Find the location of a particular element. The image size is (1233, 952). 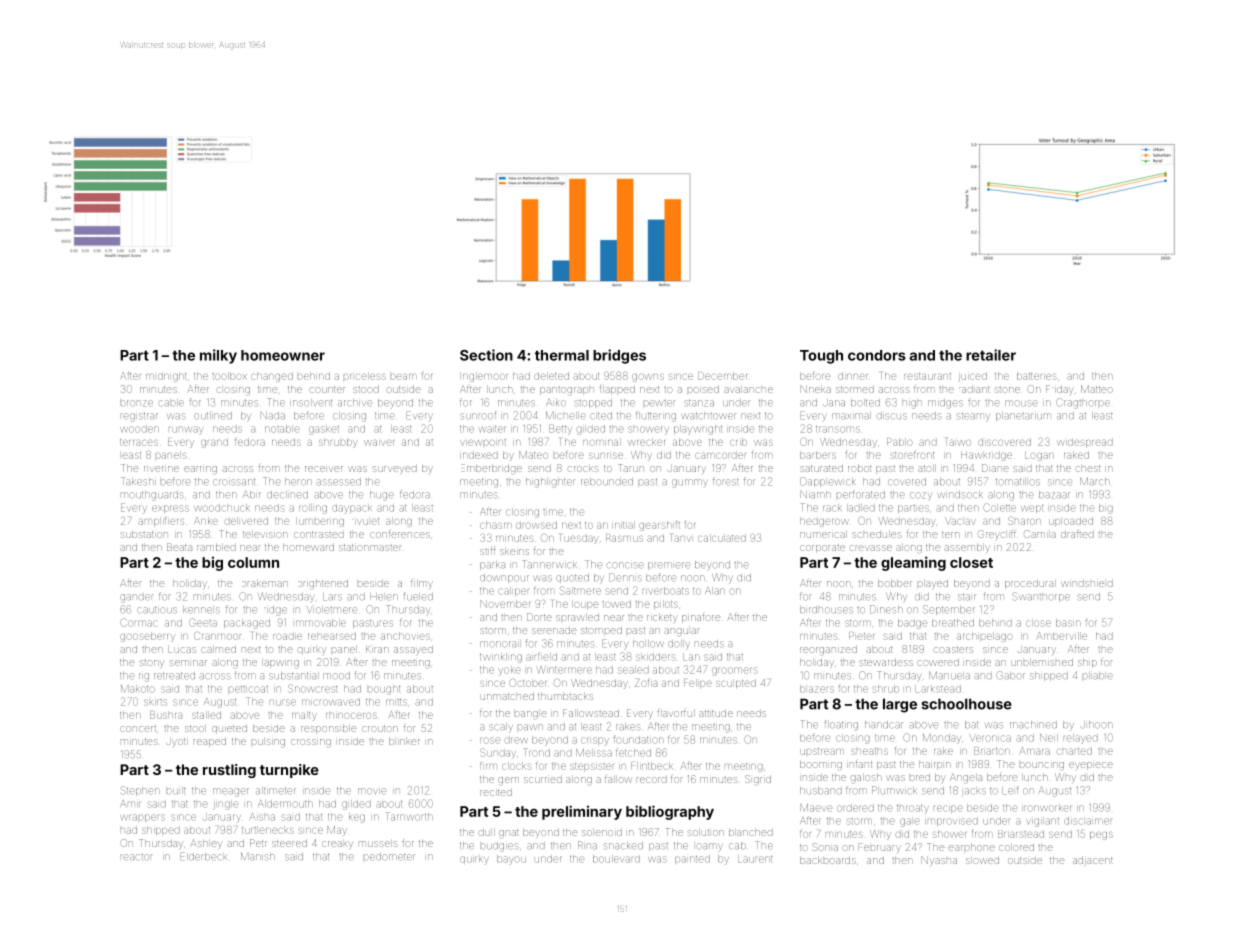

thermal is located at coordinates (562, 355).
